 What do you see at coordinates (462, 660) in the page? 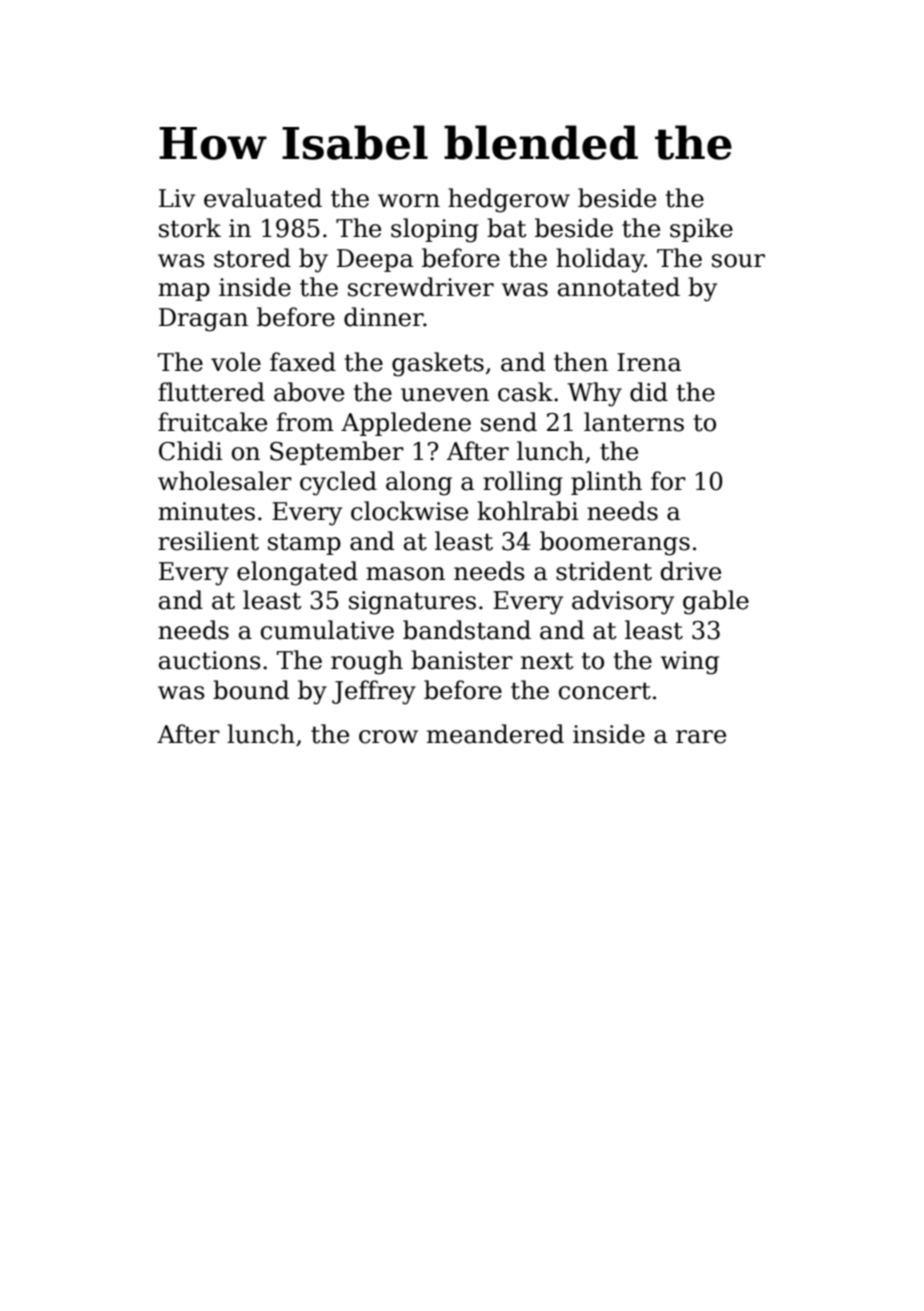
I see `banister` at bounding box center [462, 660].
